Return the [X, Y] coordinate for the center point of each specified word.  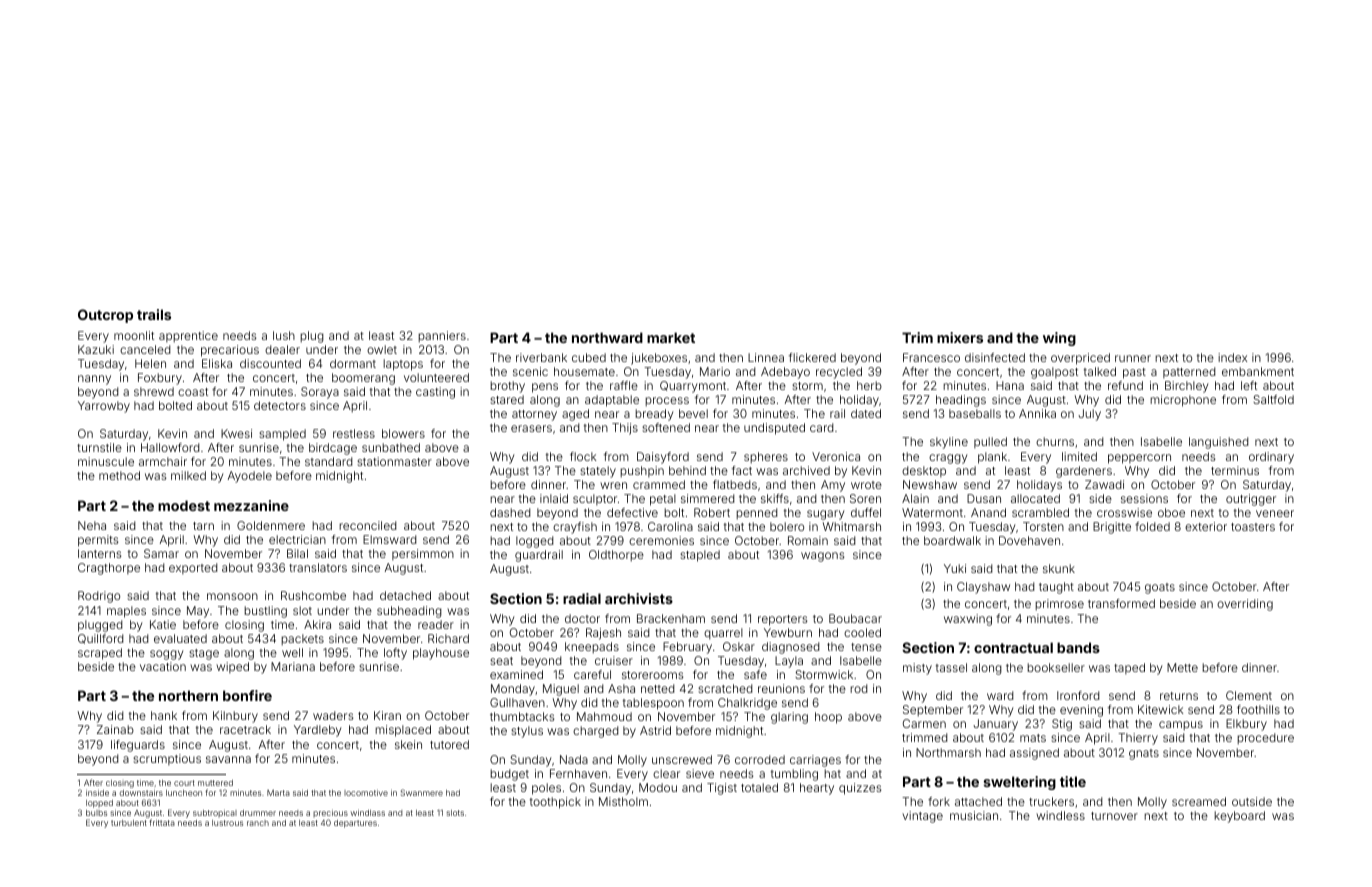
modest [184, 505]
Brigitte [1112, 528]
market [671, 337]
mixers [960, 337]
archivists [639, 598]
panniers [442, 337]
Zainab [115, 729]
